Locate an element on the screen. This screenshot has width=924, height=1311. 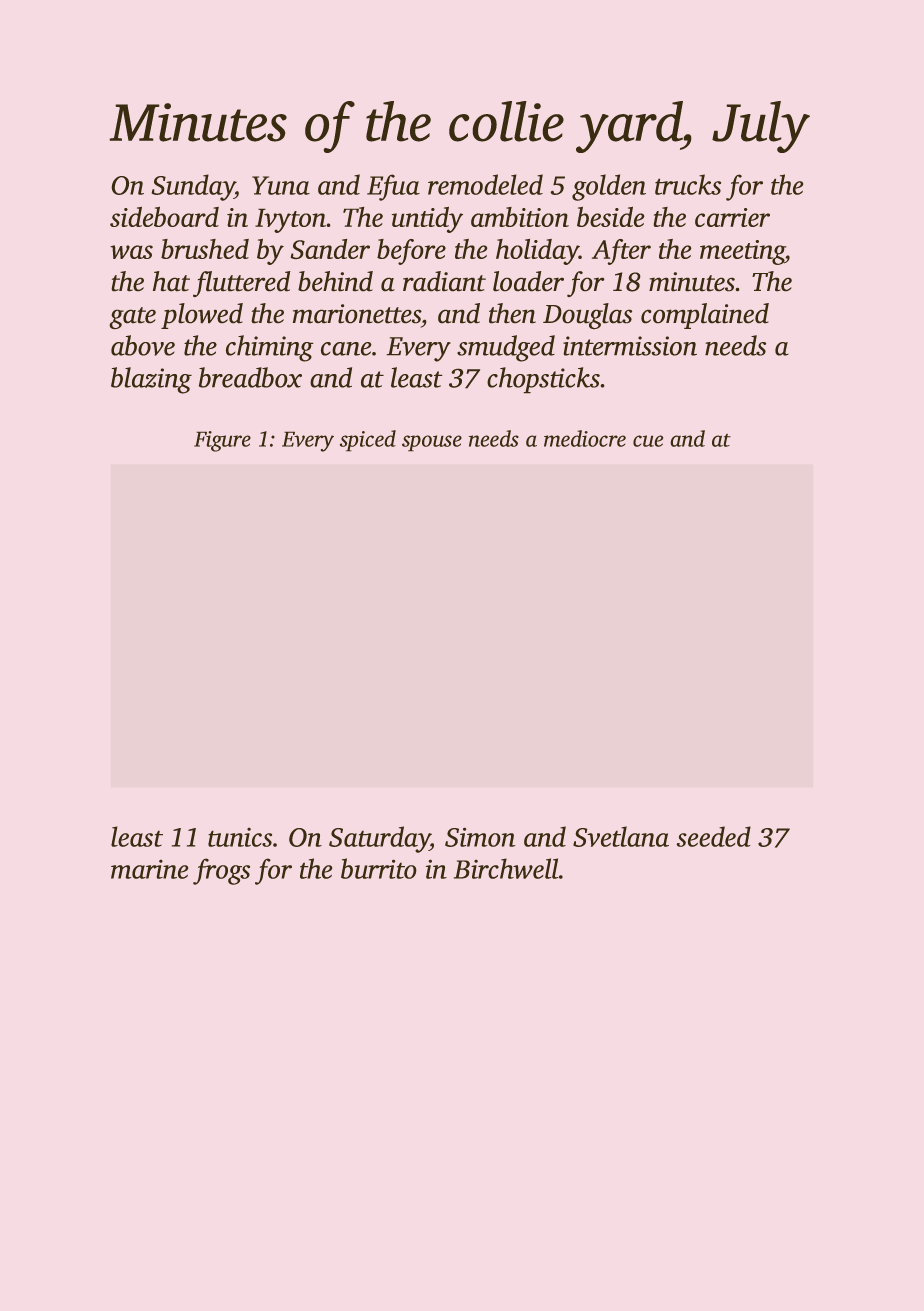
spouse is located at coordinates (432, 443).
